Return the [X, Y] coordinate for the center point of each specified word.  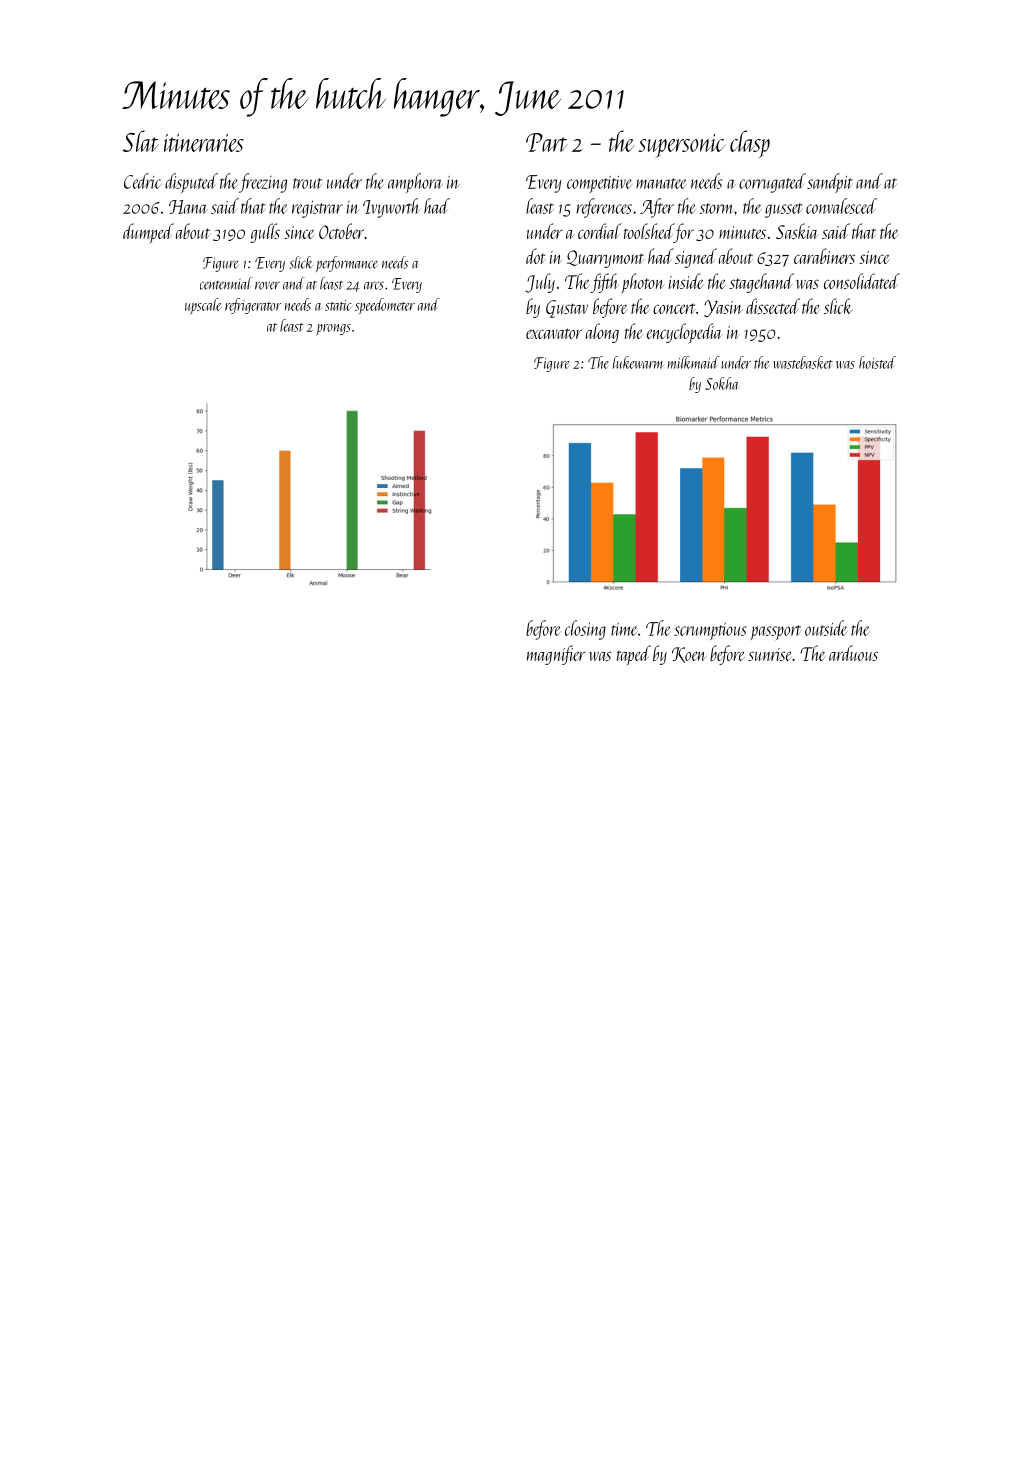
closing [585, 630]
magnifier [556, 655]
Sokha [721, 383]
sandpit [830, 183]
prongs [333, 329]
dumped [148, 233]
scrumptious [710, 631]
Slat [141, 141]
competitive [599, 184]
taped [634, 655]
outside [826, 628]
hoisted [877, 362]
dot [535, 256]
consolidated [862, 281]
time [624, 629]
